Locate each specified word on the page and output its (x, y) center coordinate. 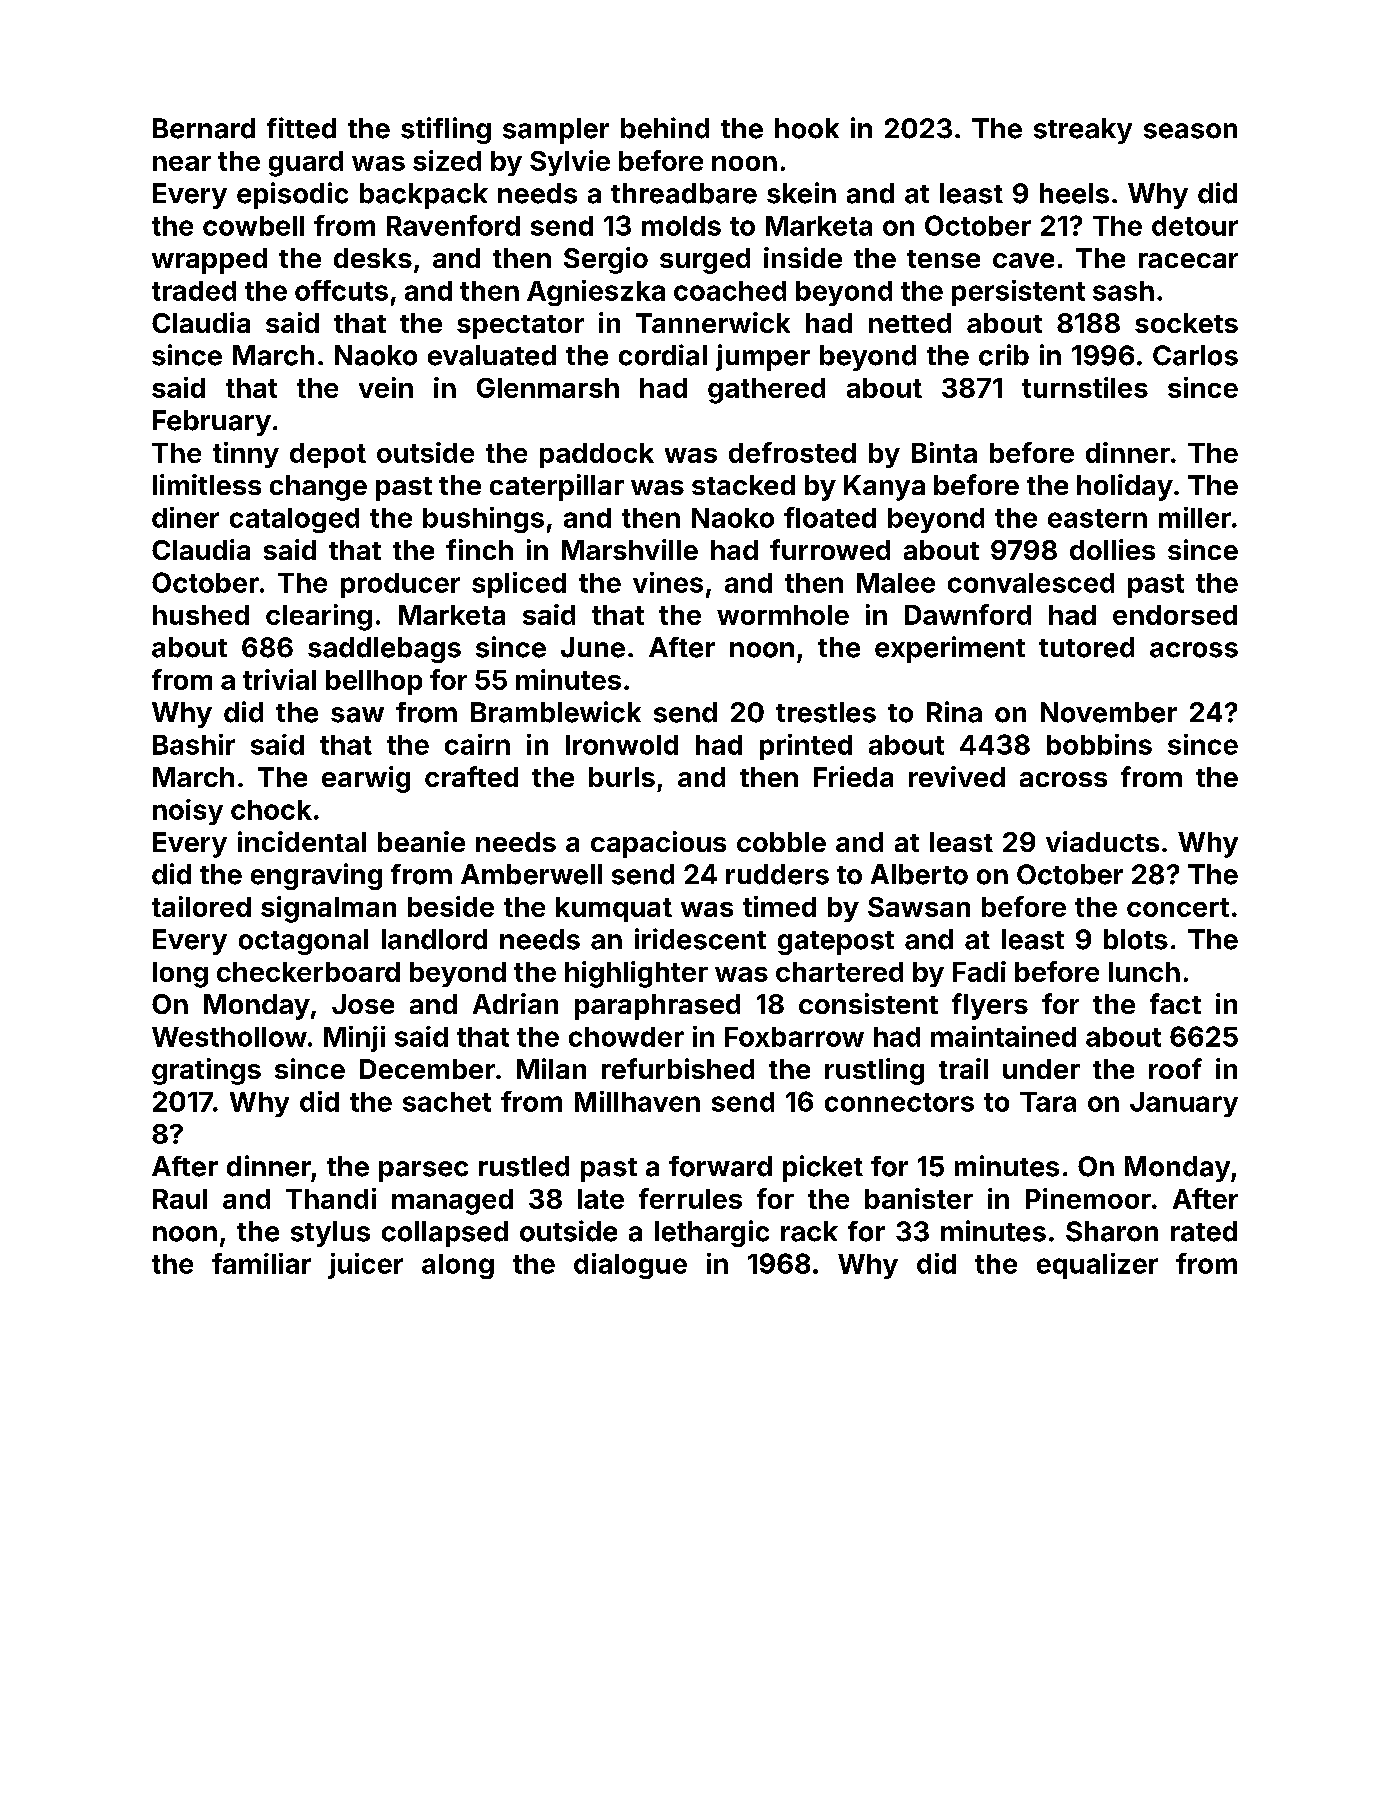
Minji (354, 1039)
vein (386, 387)
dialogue (630, 1266)
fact (1175, 1003)
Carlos (1195, 355)
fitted (301, 128)
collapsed (445, 1234)
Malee (896, 583)
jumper (763, 357)
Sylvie (570, 163)
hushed (201, 615)
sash (1123, 291)
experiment (950, 649)
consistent (868, 1003)
